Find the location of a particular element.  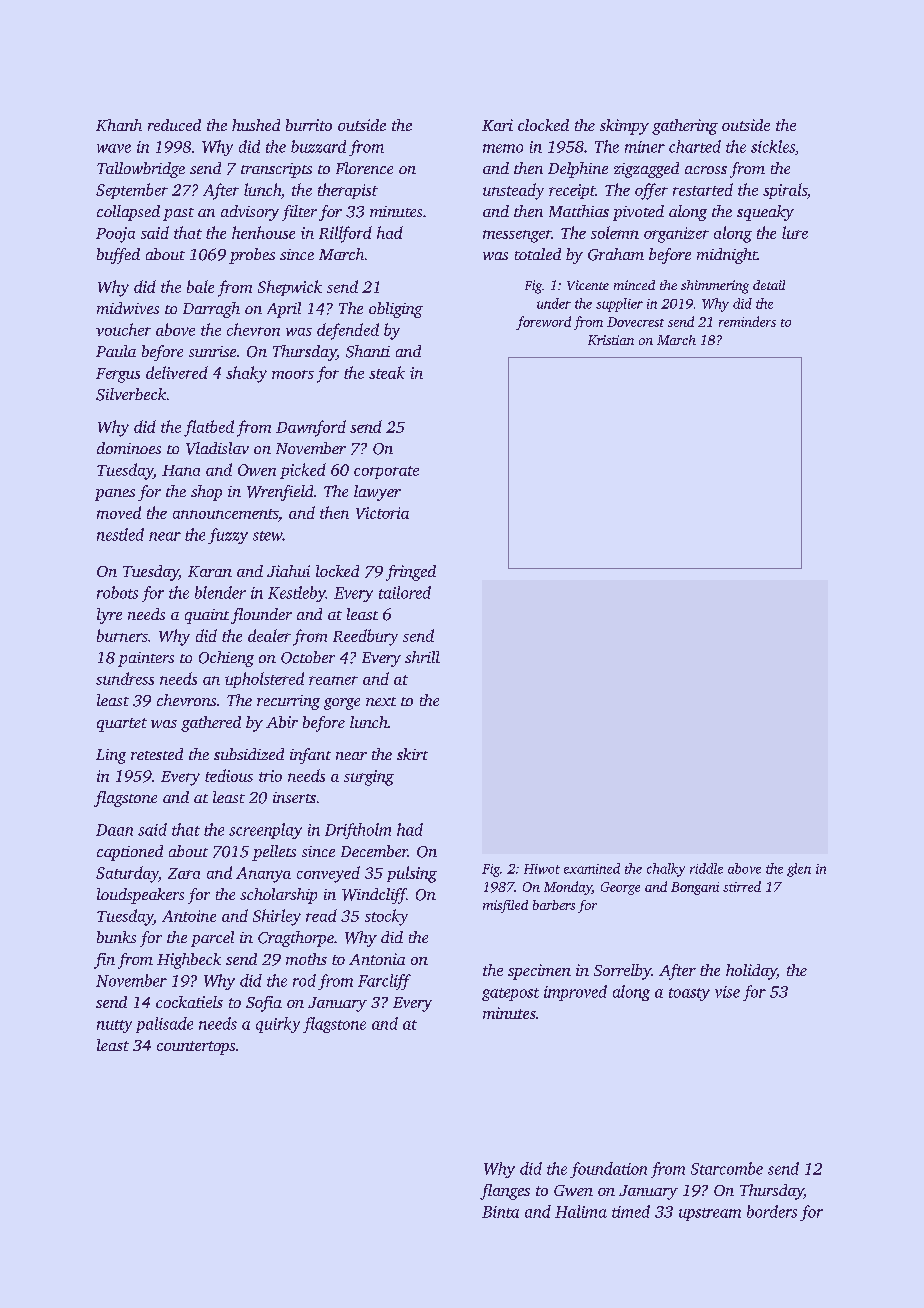

countertops is located at coordinates (196, 1048).
